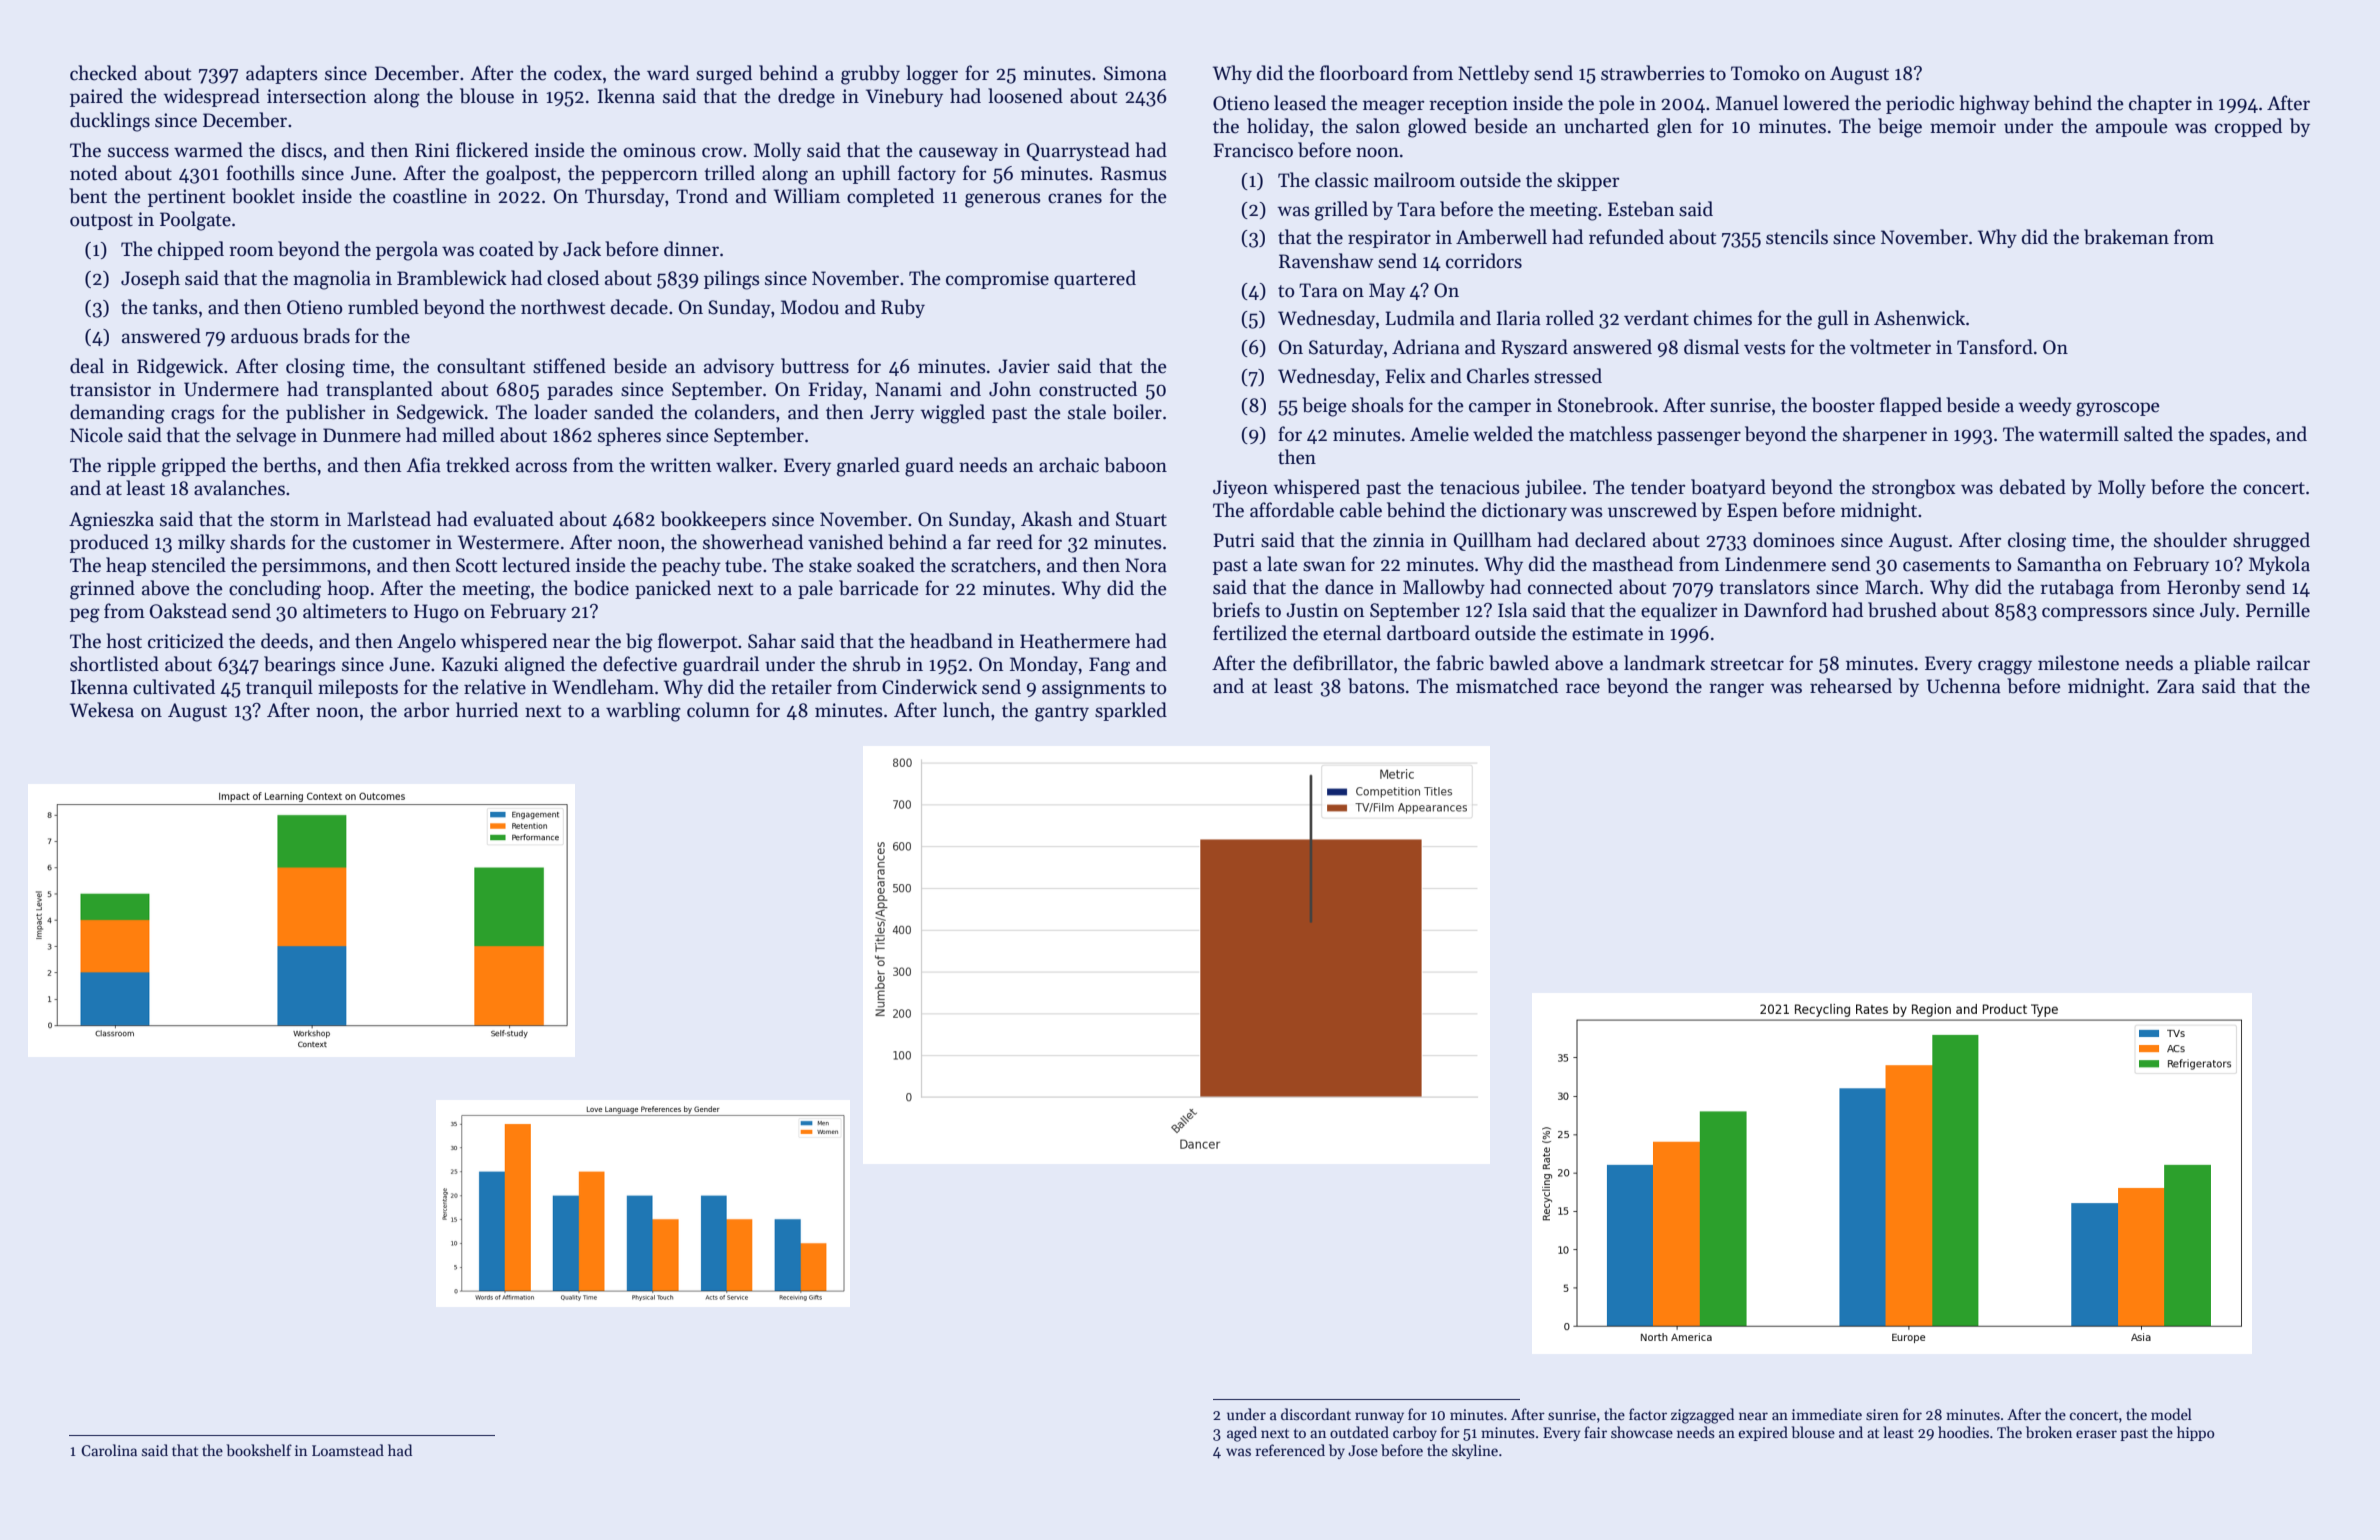  What do you see at coordinates (426, 710) in the page?
I see `arbor` at bounding box center [426, 710].
